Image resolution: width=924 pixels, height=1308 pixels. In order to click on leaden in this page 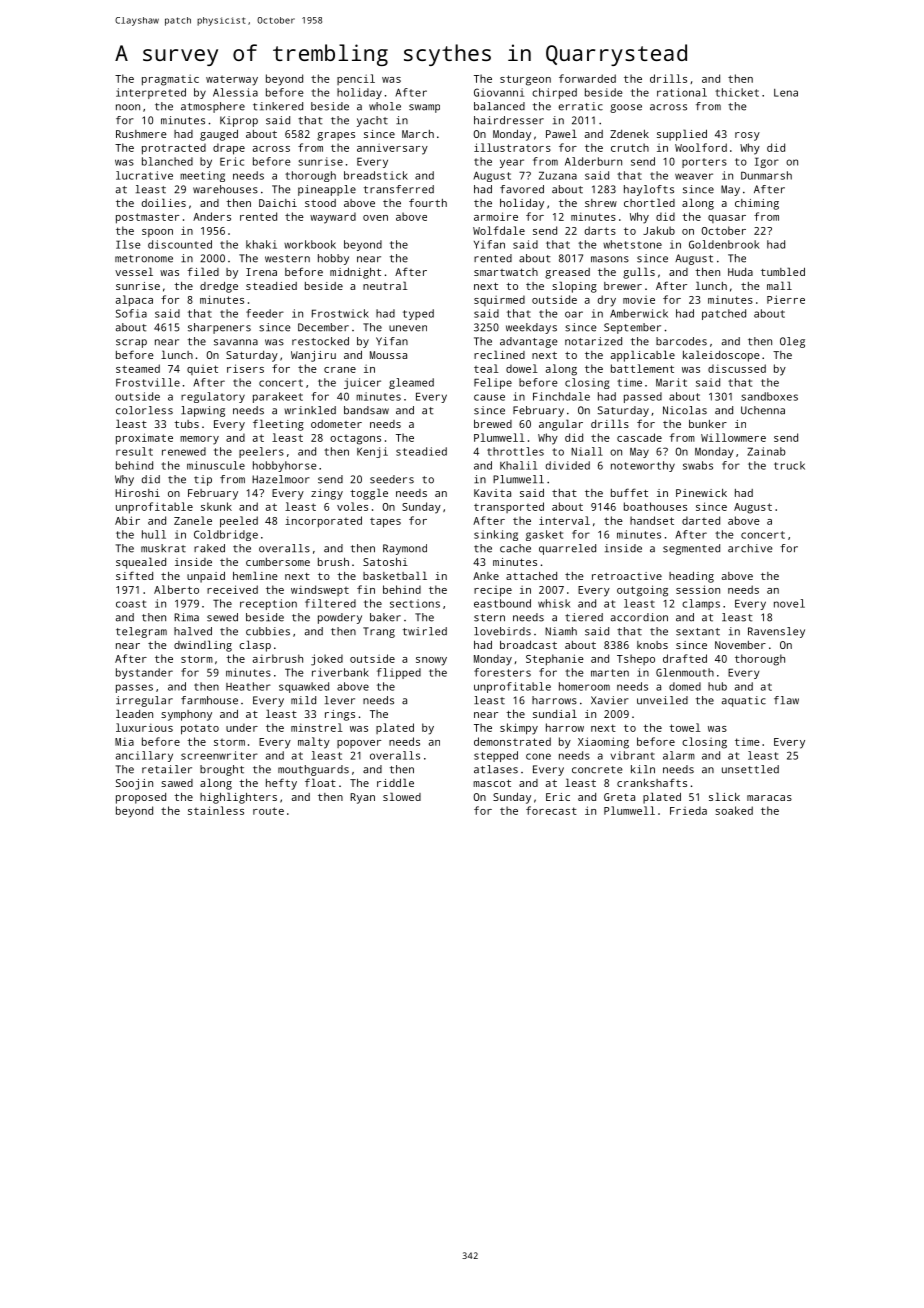, I will do `click(134, 713)`.
